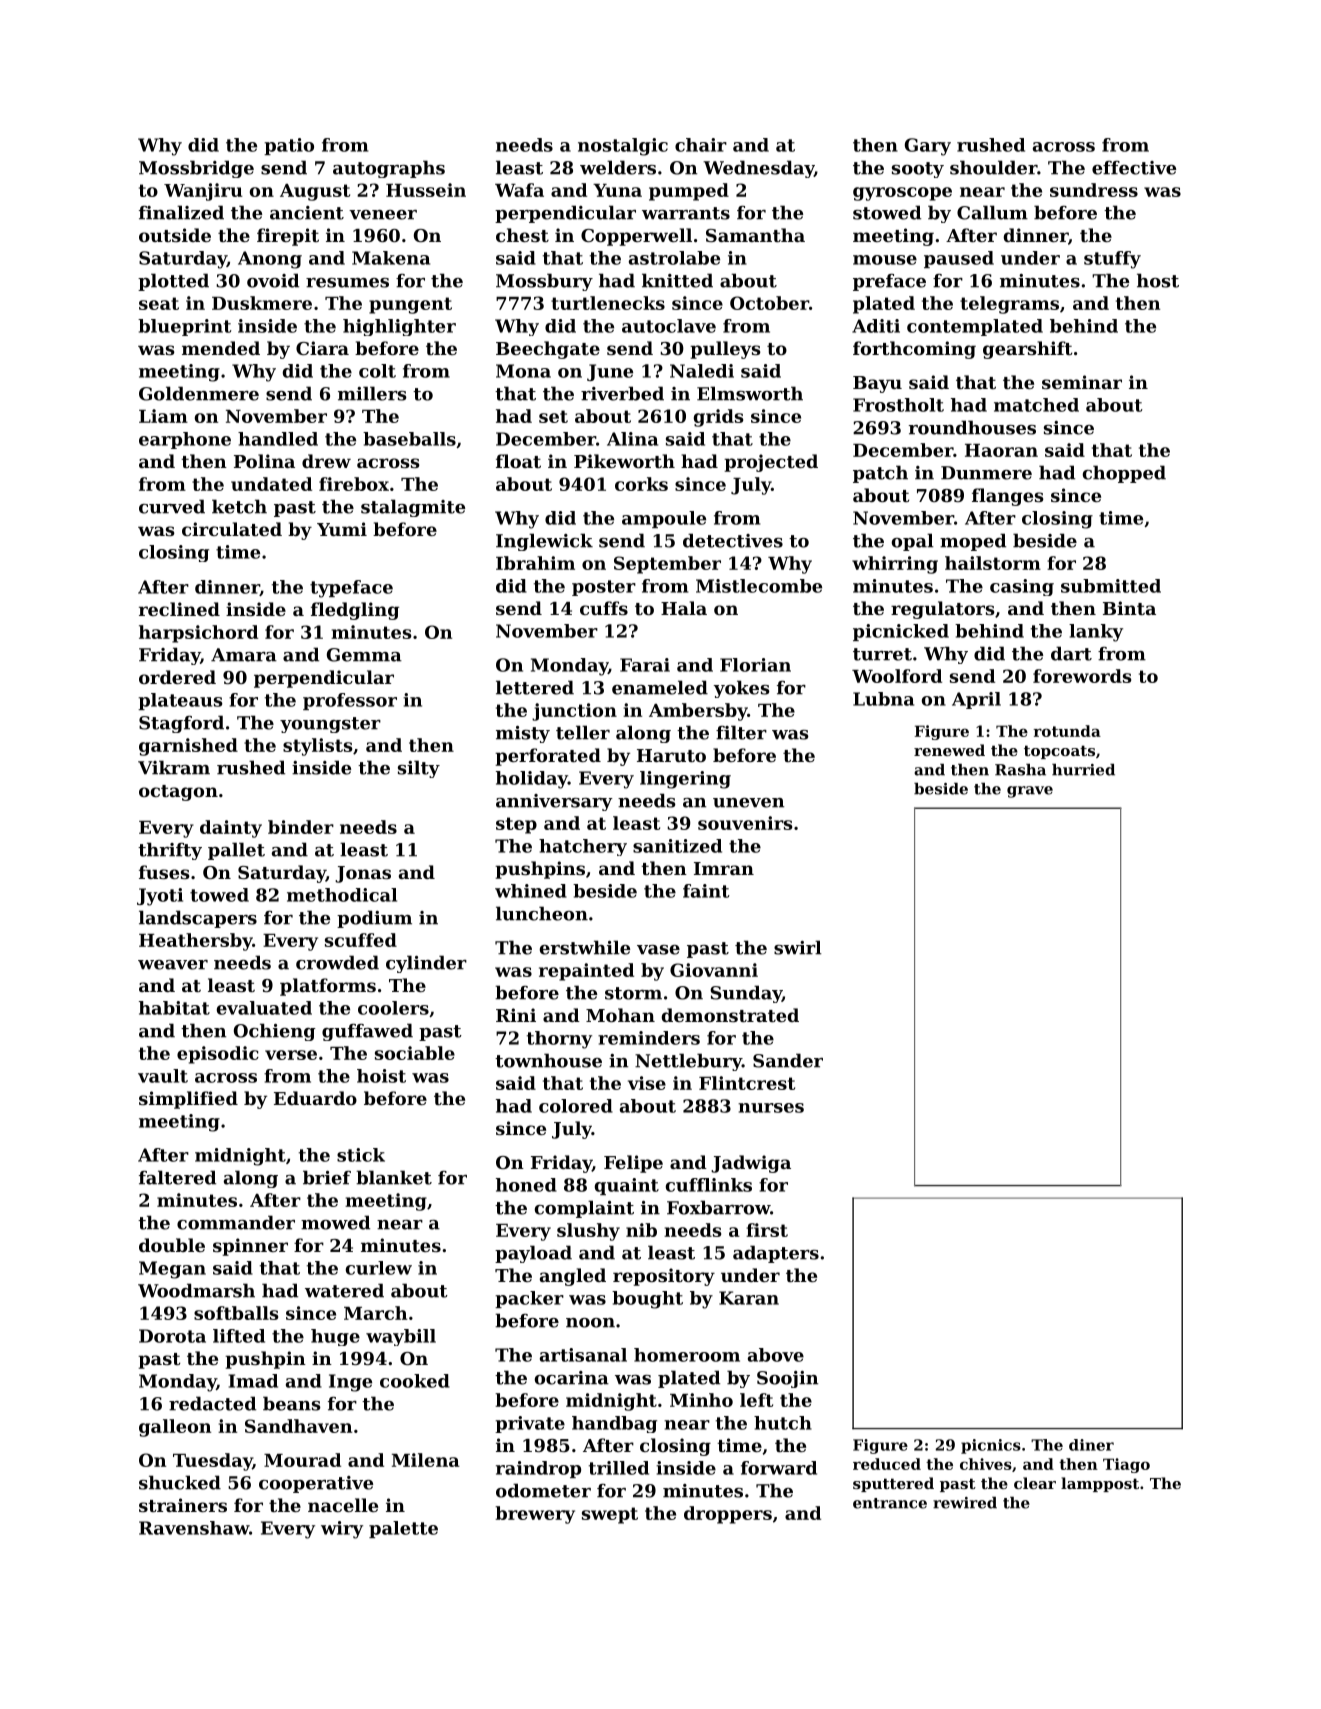 Image resolution: width=1321 pixels, height=1709 pixels. I want to click on double, so click(172, 1245).
